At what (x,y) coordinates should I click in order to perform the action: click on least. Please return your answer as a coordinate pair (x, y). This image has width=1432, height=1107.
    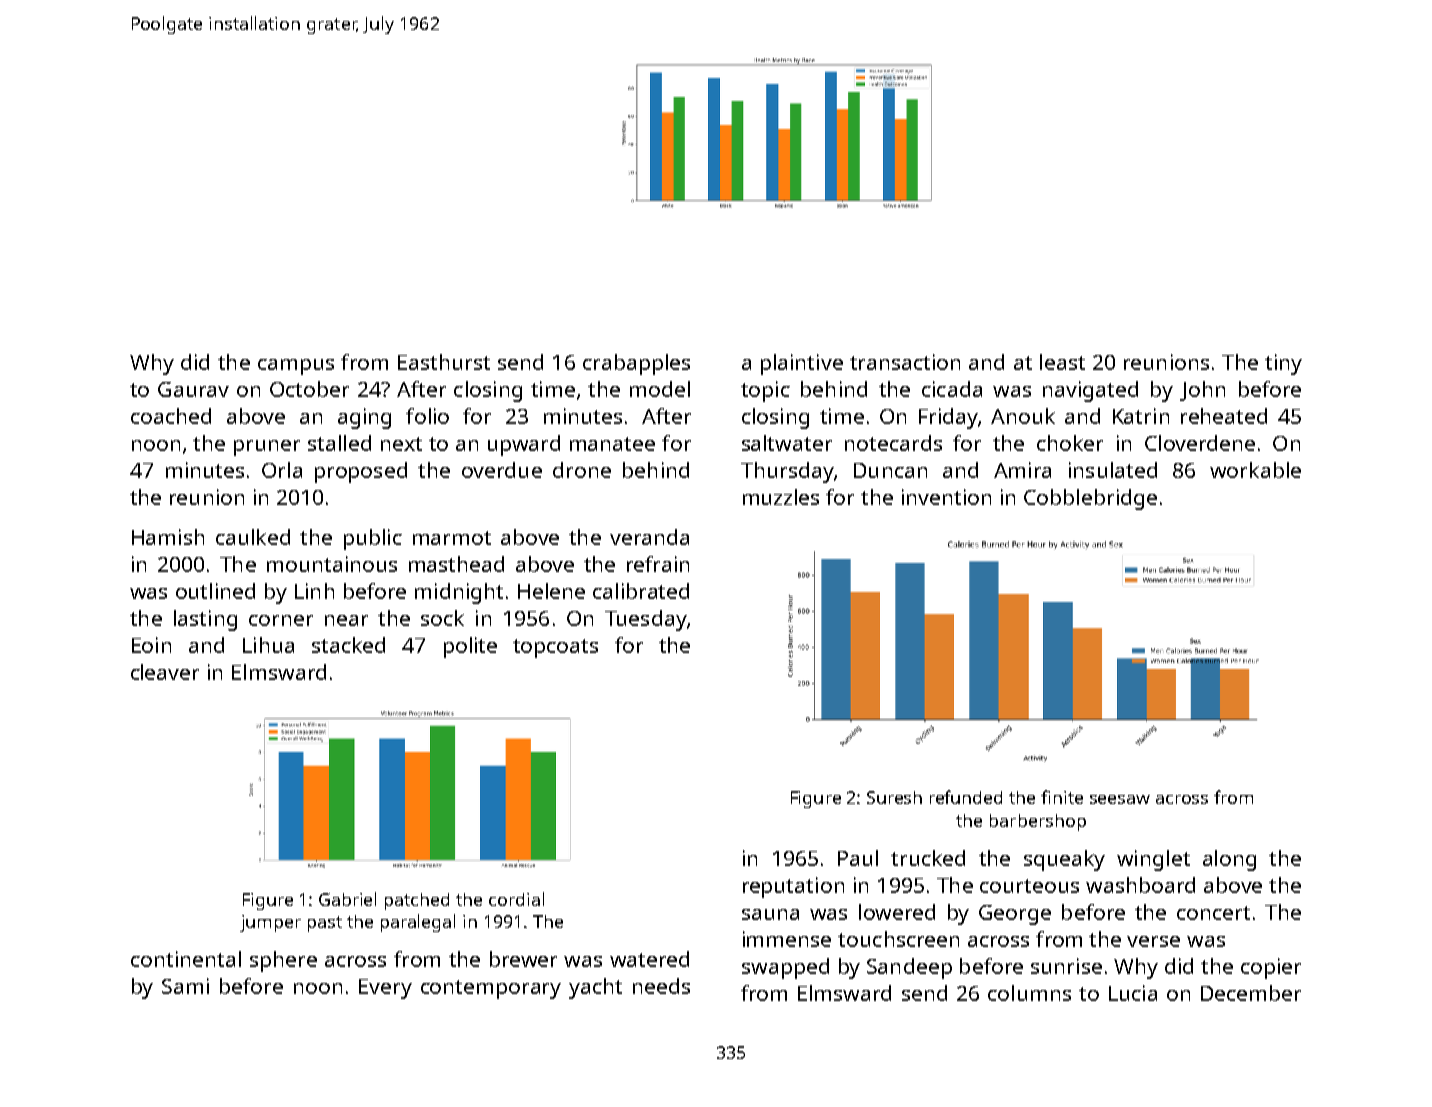
    Looking at the image, I should click on (1062, 362).
